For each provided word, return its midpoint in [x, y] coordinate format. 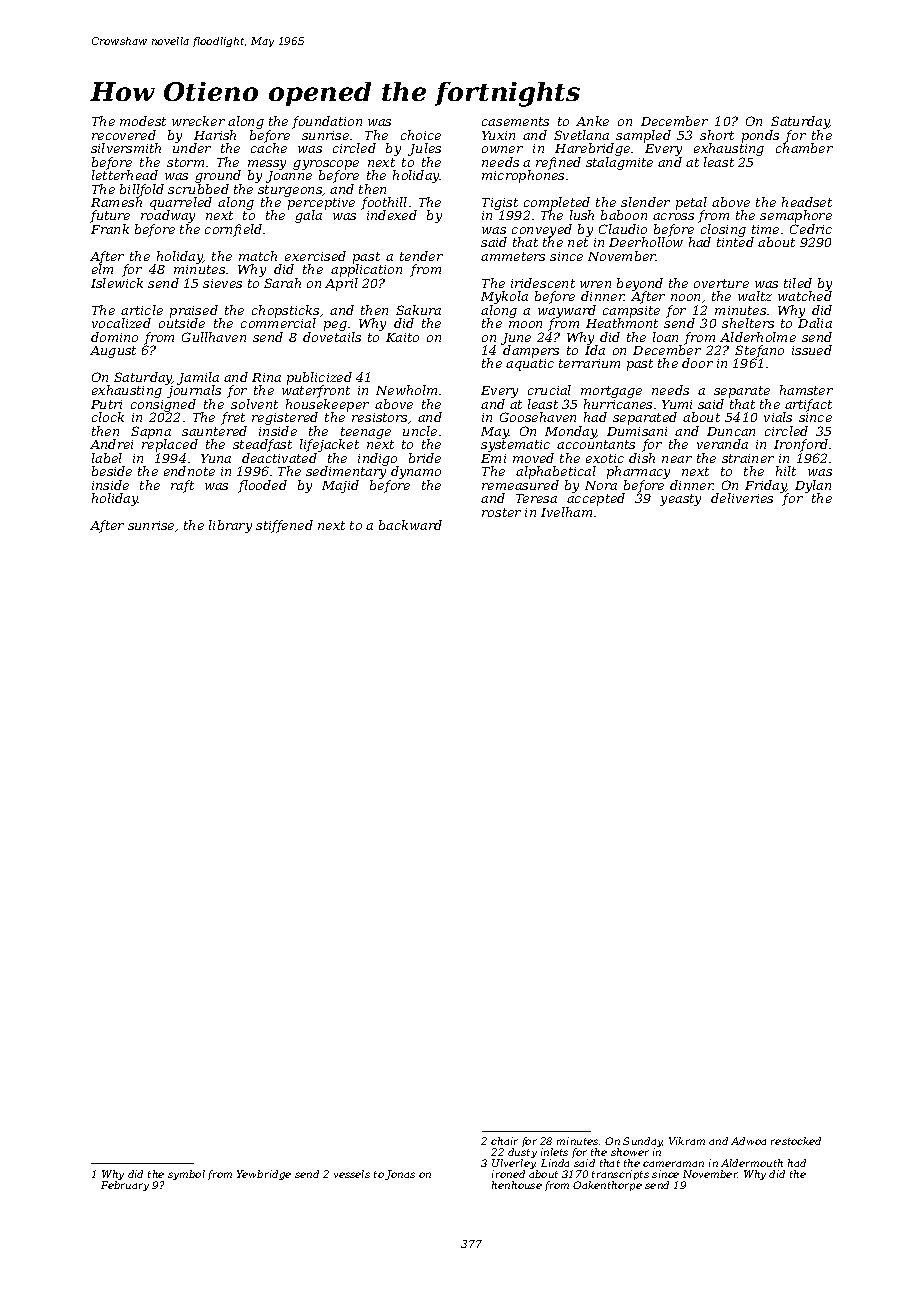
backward [410, 525]
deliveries [742, 498]
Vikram [687, 1141]
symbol [186, 1175]
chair [504, 1141]
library [230, 526]
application [366, 271]
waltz [755, 296]
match [258, 256]
